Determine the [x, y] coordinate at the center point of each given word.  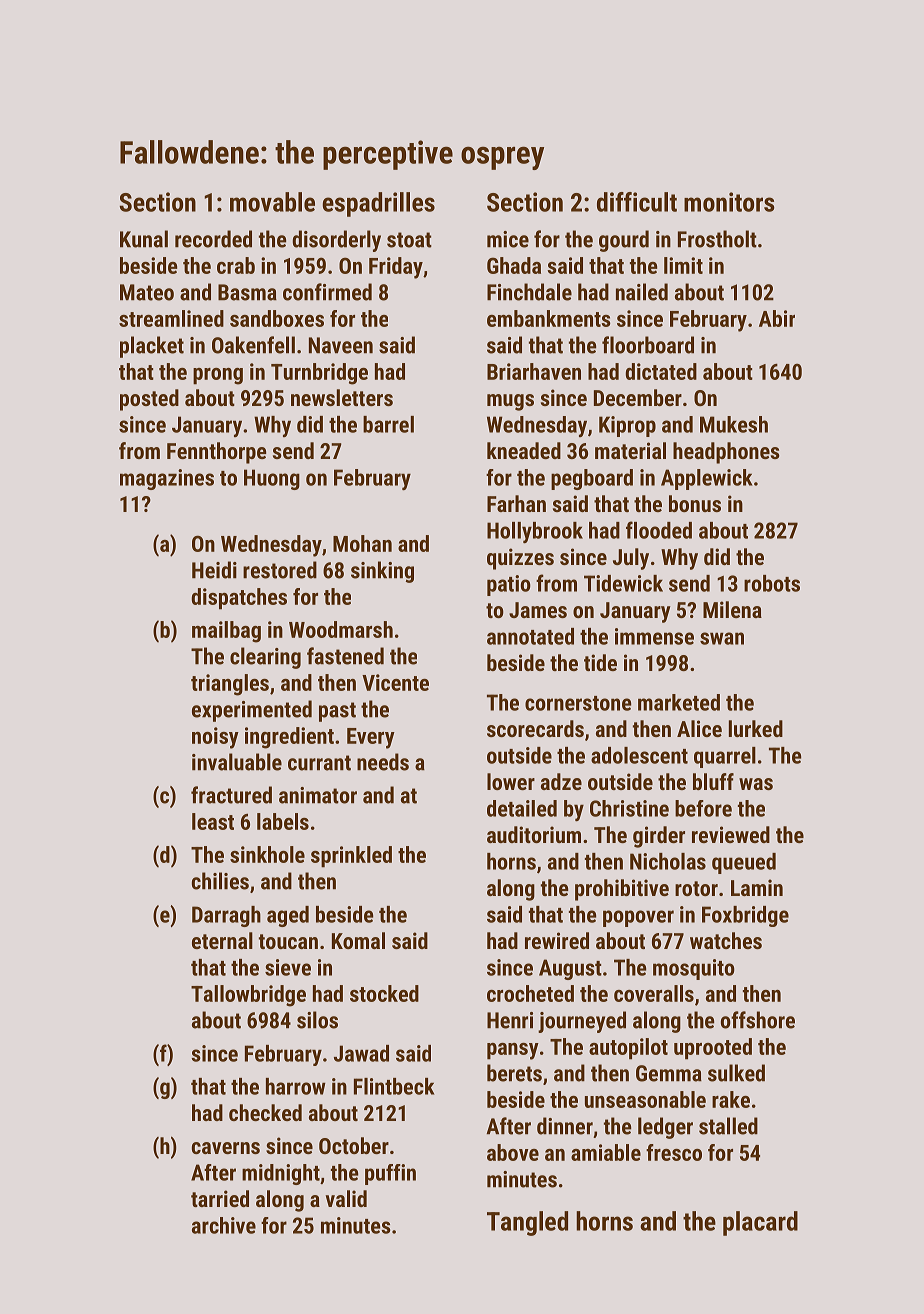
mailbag [226, 632]
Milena [732, 609]
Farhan [516, 503]
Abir [777, 318]
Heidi [214, 570]
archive [224, 1225]
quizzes [520, 559]
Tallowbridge [248, 996]
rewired [557, 940]
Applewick [707, 479]
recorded [213, 239]
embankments [549, 318]
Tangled [527, 1223]
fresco [674, 1152]
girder [659, 837]
